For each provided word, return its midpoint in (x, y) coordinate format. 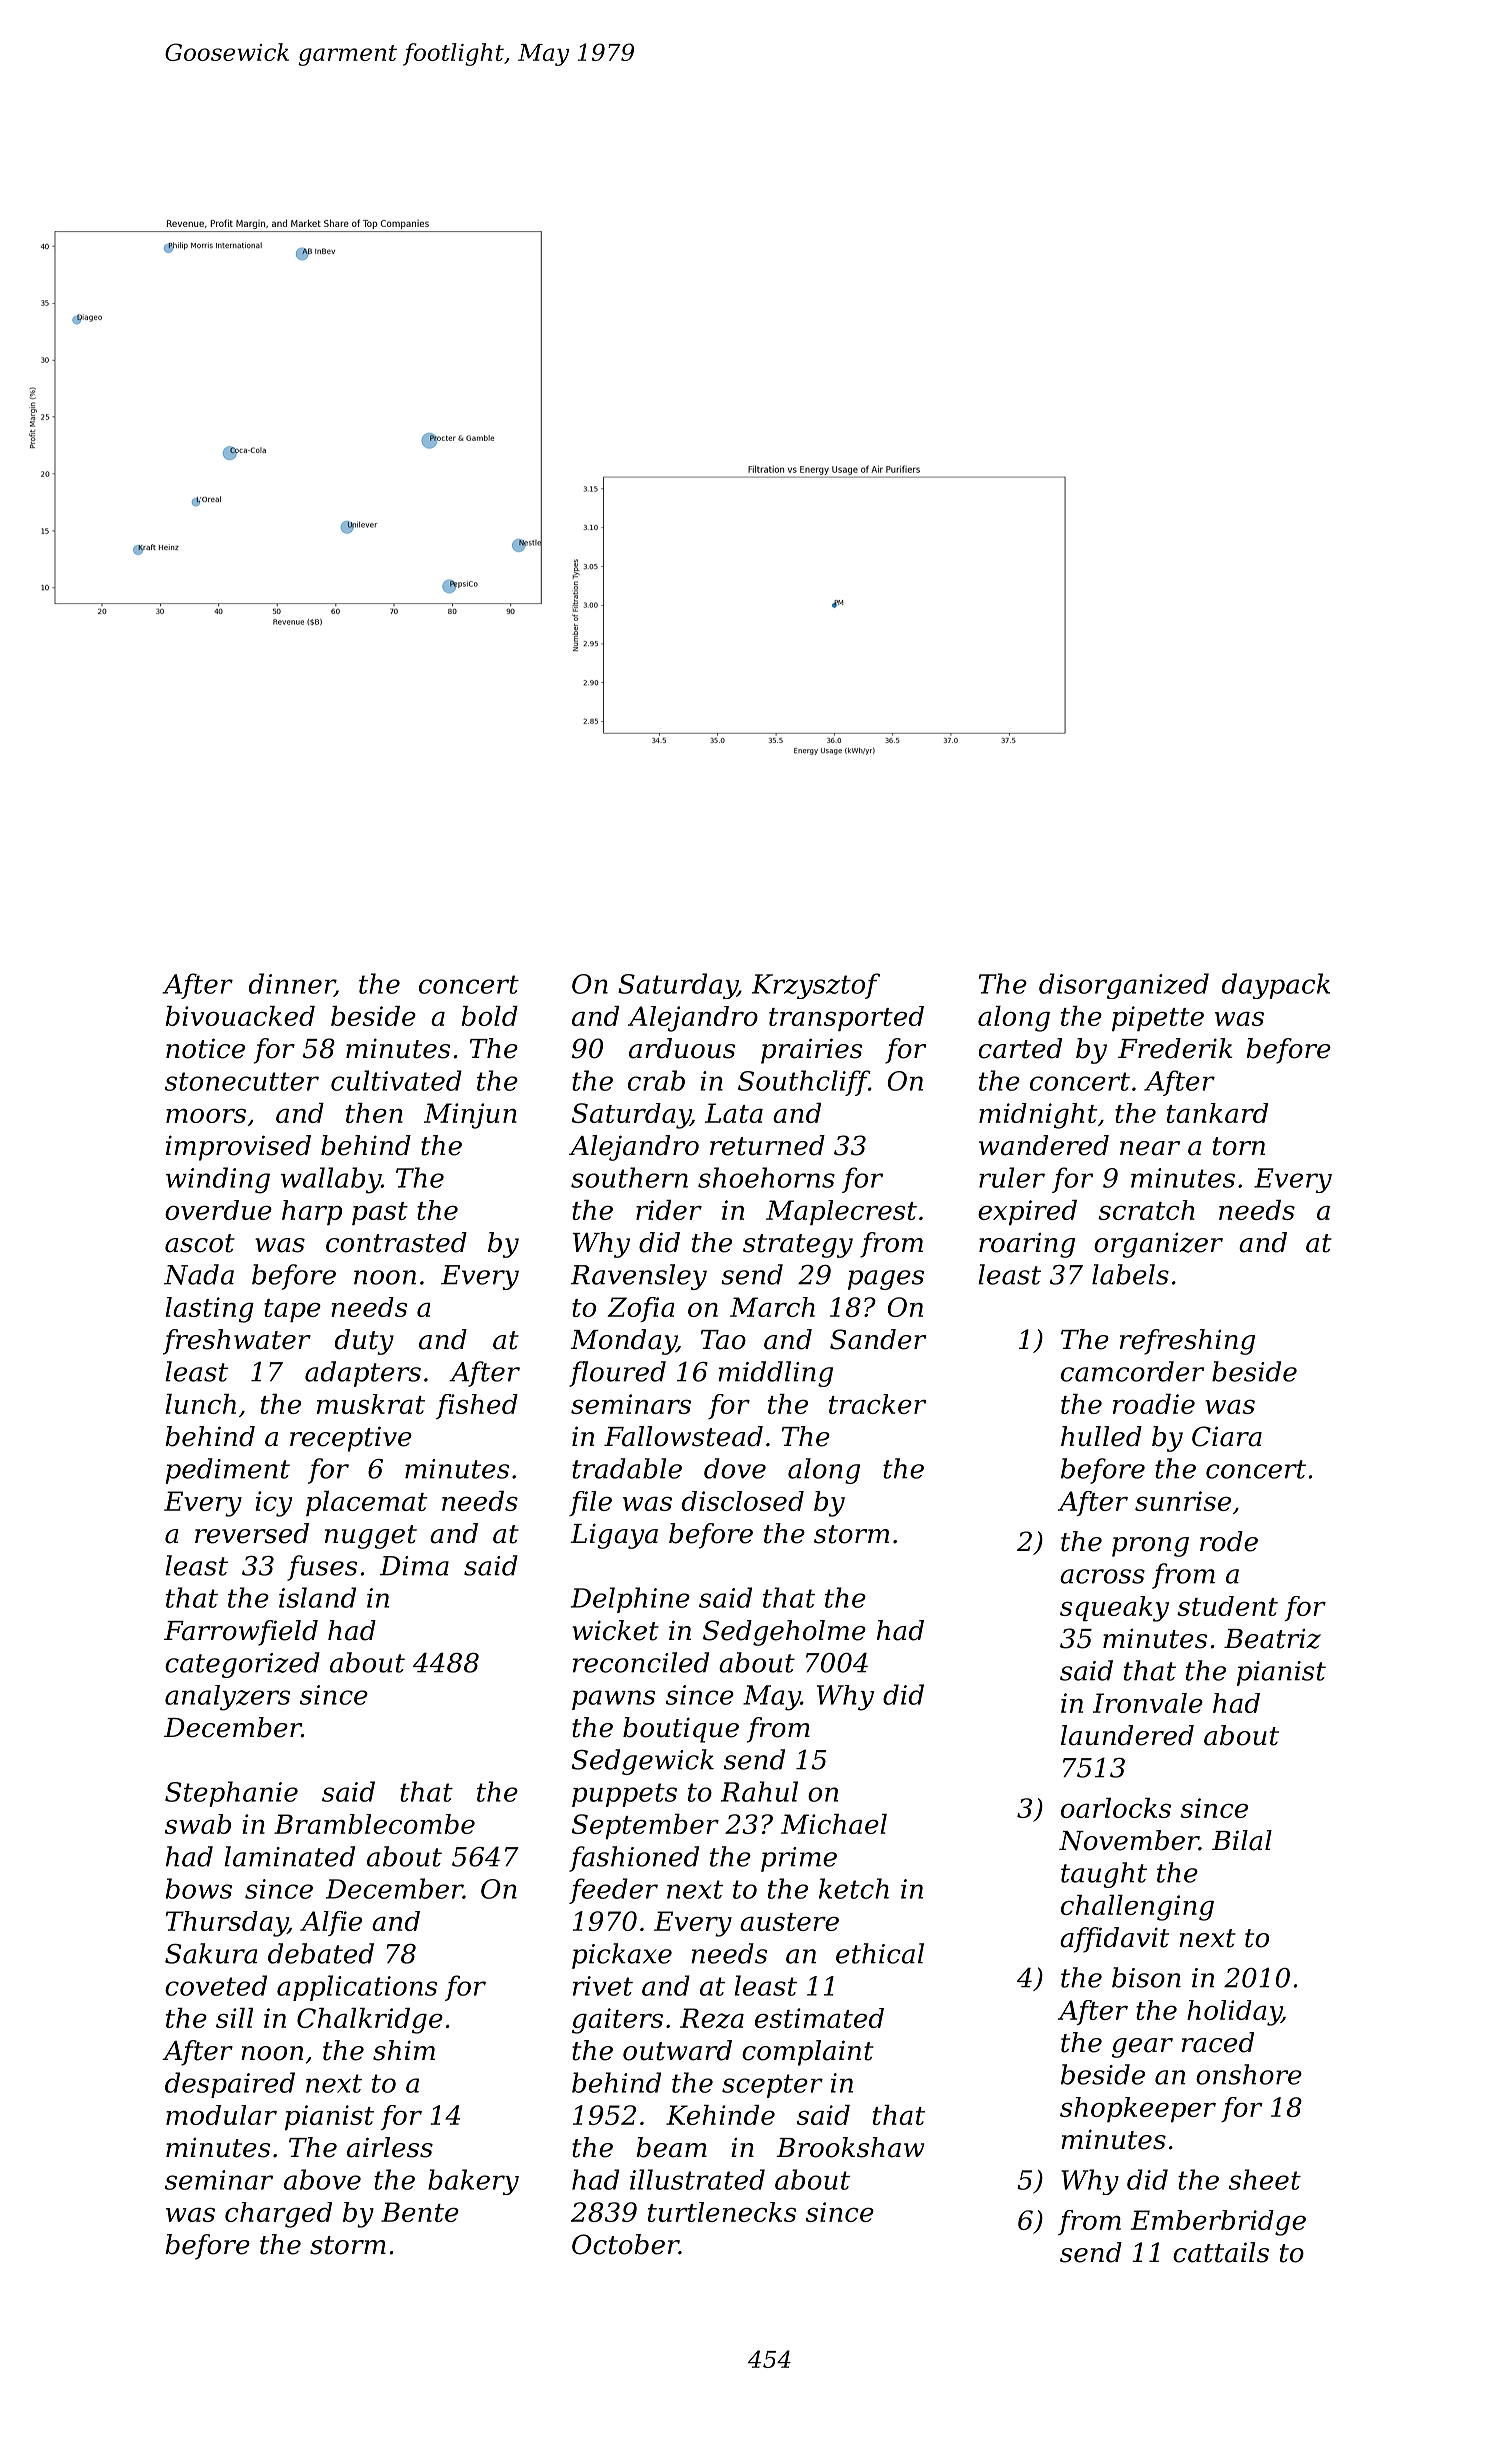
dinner (292, 984)
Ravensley (638, 1277)
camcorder (1132, 1371)
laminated (289, 1856)
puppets (624, 1795)
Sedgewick (643, 1762)
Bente (420, 2212)
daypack (1276, 986)
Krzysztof (816, 986)
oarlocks (1116, 1808)
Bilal (1242, 1840)
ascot (200, 1243)
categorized (242, 1665)
